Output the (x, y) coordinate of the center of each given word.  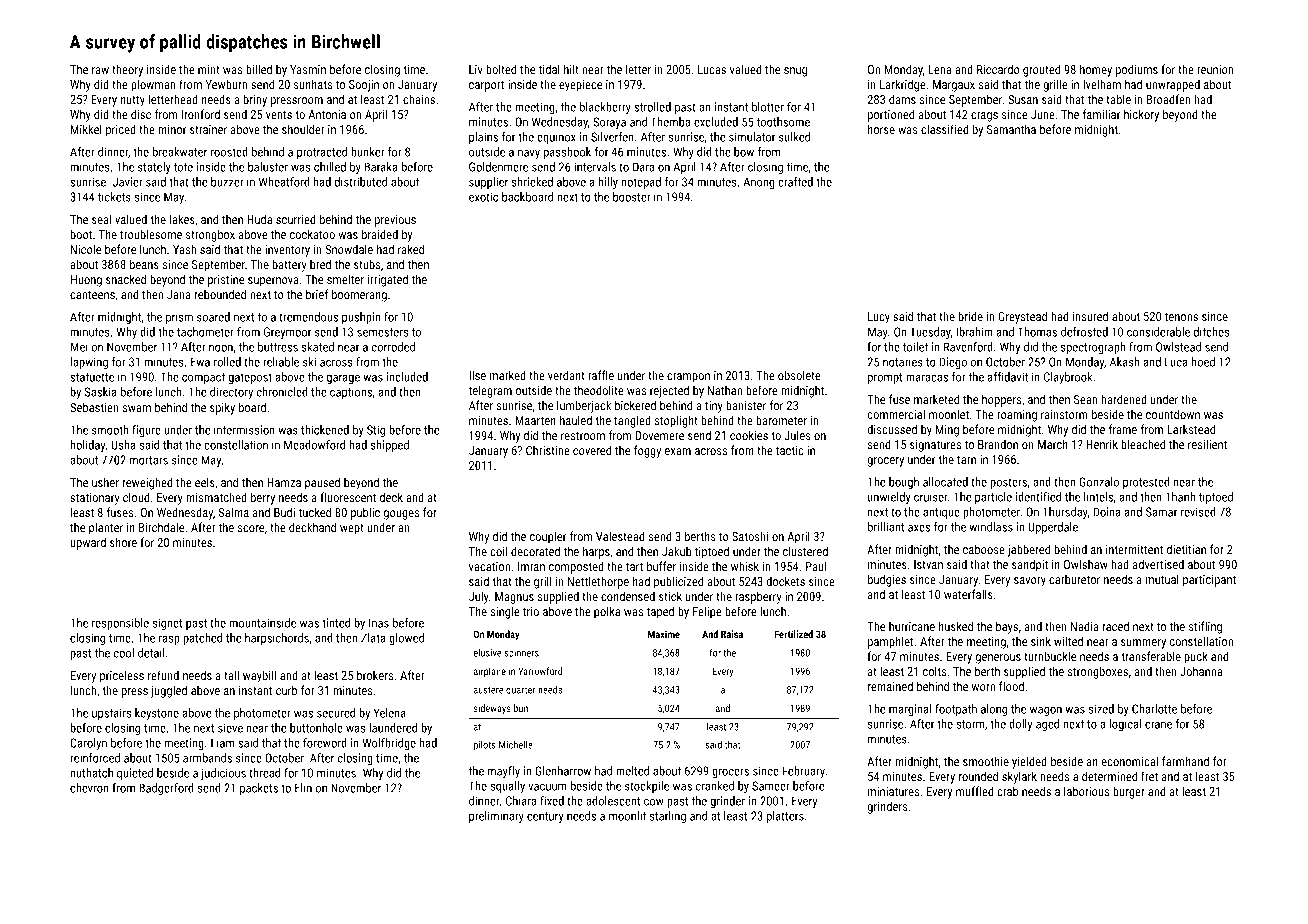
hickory (1141, 115)
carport (486, 86)
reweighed (148, 483)
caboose (984, 549)
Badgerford (166, 789)
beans (144, 264)
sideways (492, 709)
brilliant (886, 527)
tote (183, 167)
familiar (1101, 114)
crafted (795, 182)
